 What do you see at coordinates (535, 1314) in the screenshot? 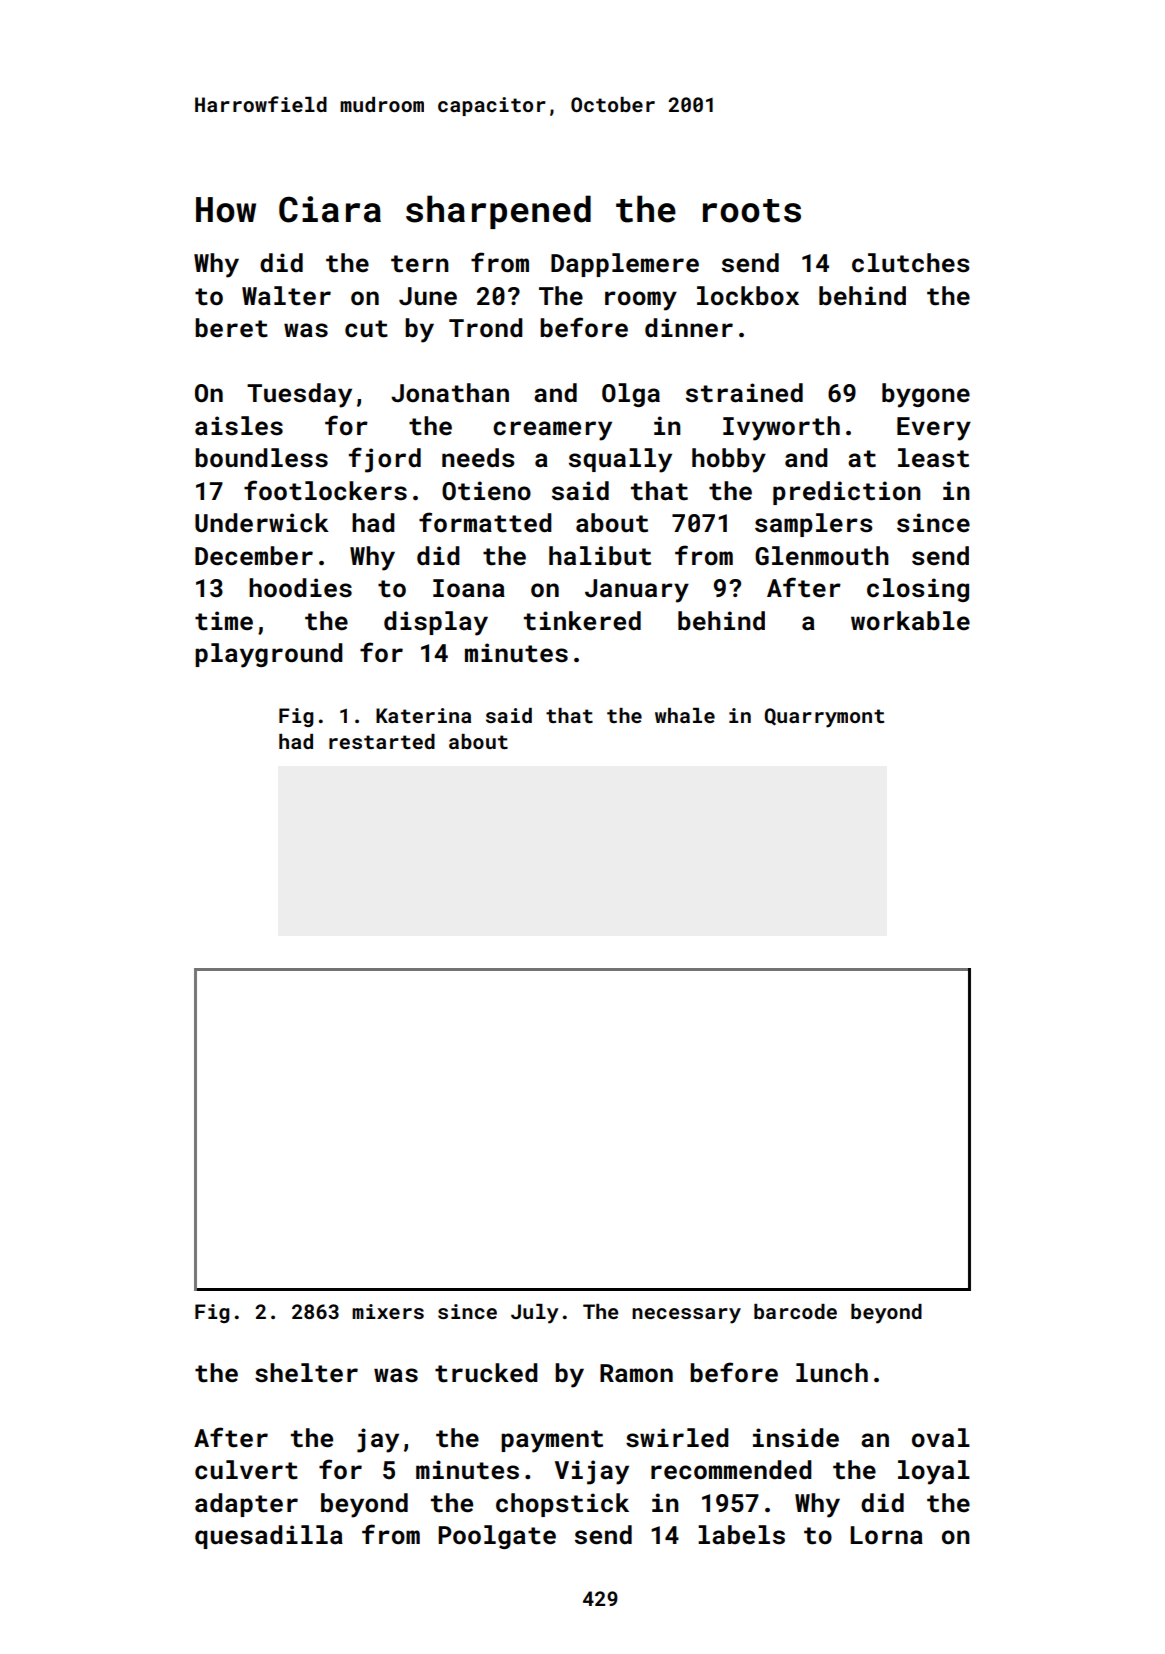
I see `July` at bounding box center [535, 1314].
